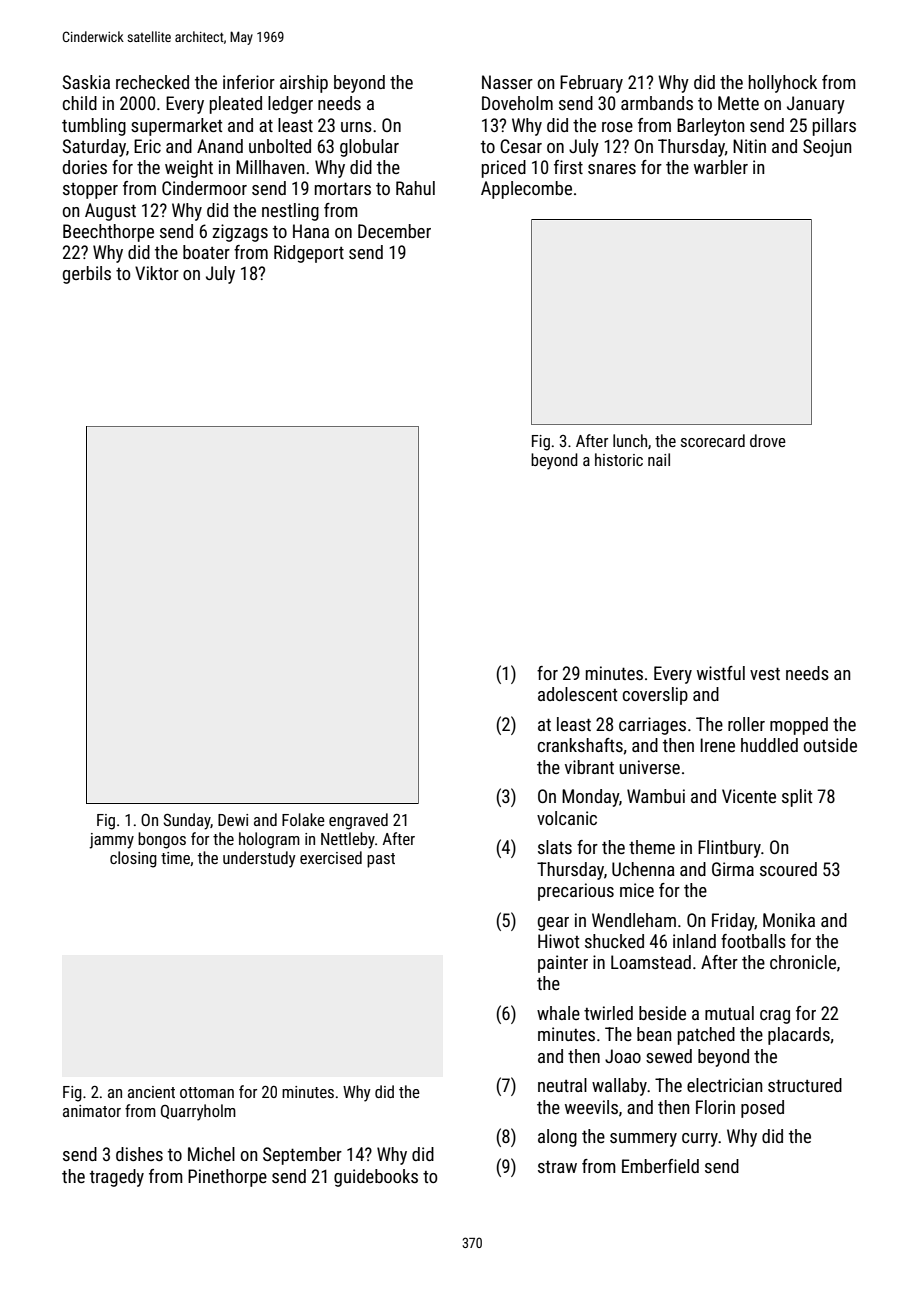 The image size is (924, 1308). I want to click on adolescent, so click(577, 694).
